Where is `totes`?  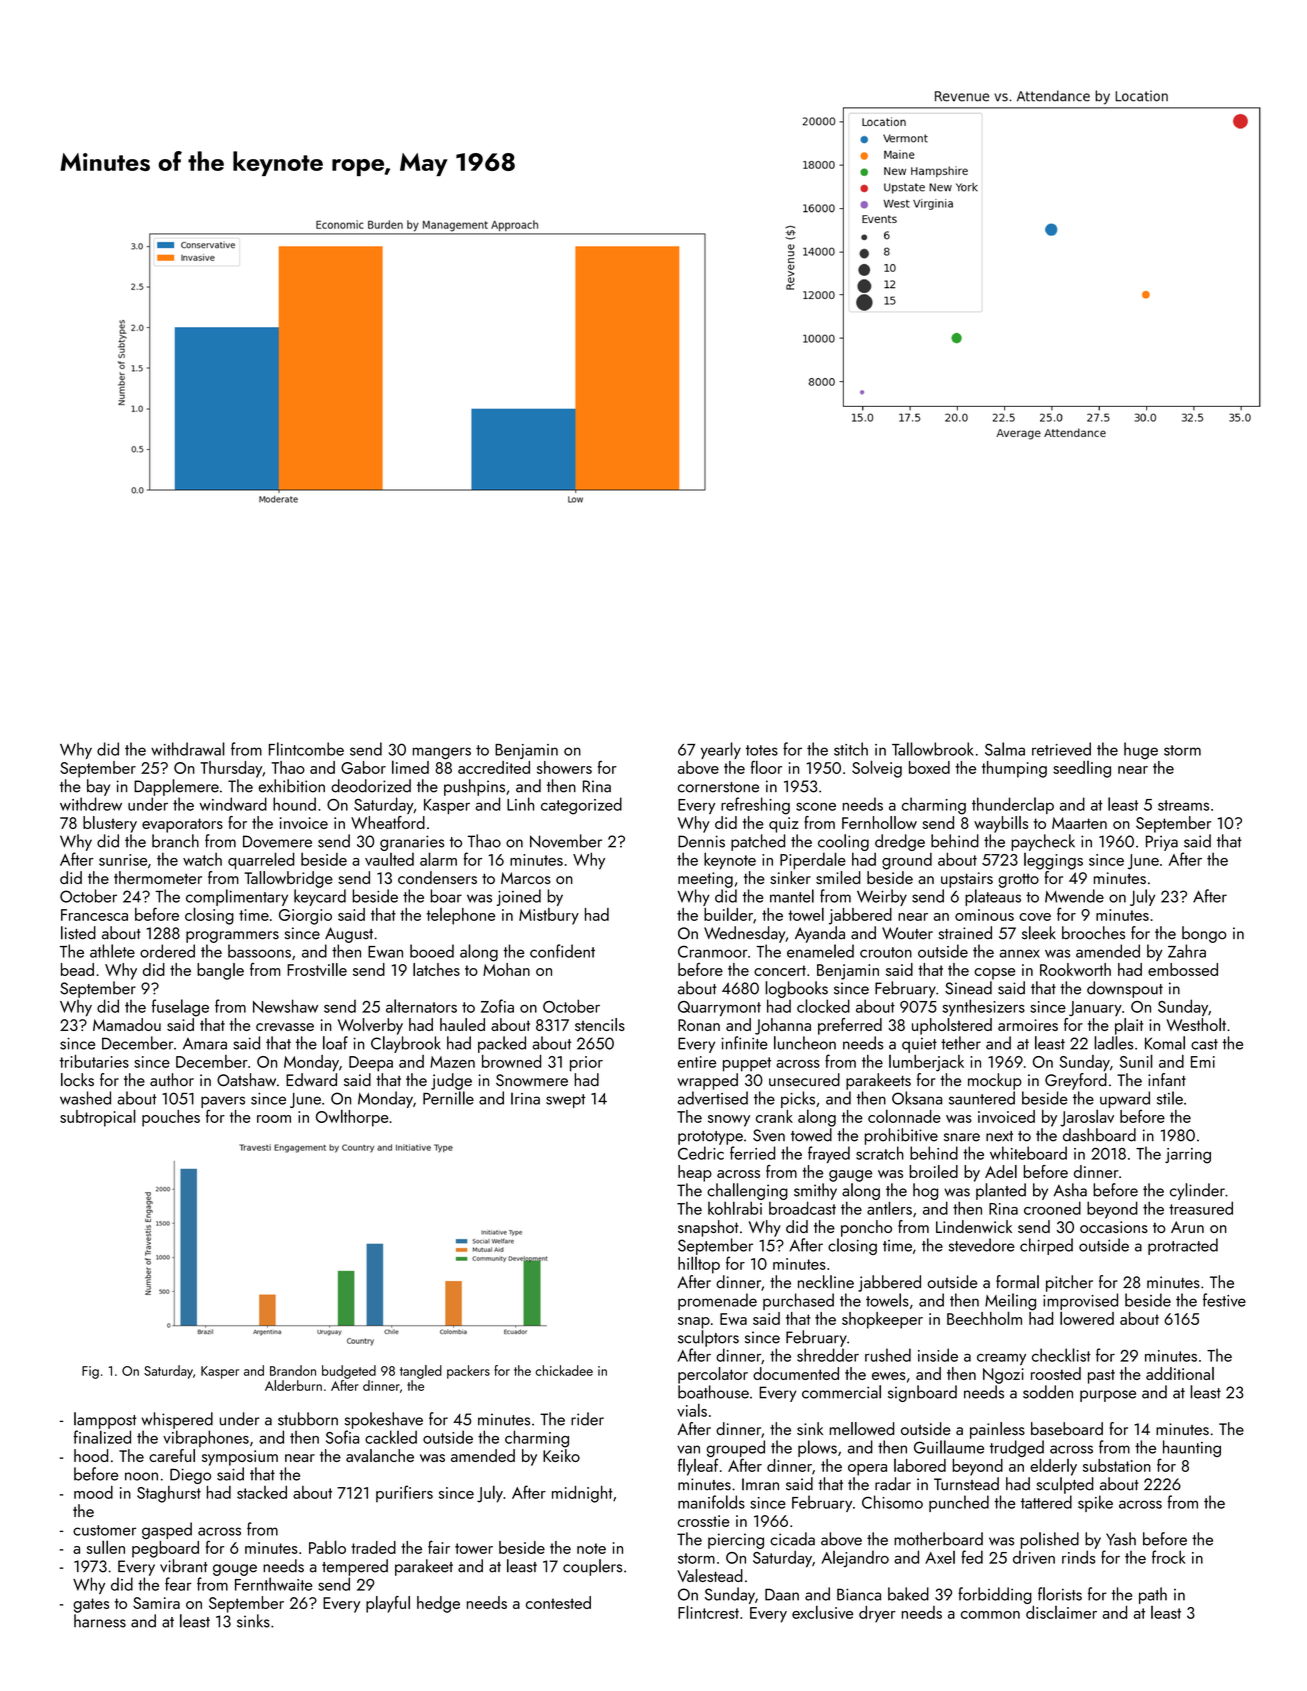
totes is located at coordinates (762, 750).
